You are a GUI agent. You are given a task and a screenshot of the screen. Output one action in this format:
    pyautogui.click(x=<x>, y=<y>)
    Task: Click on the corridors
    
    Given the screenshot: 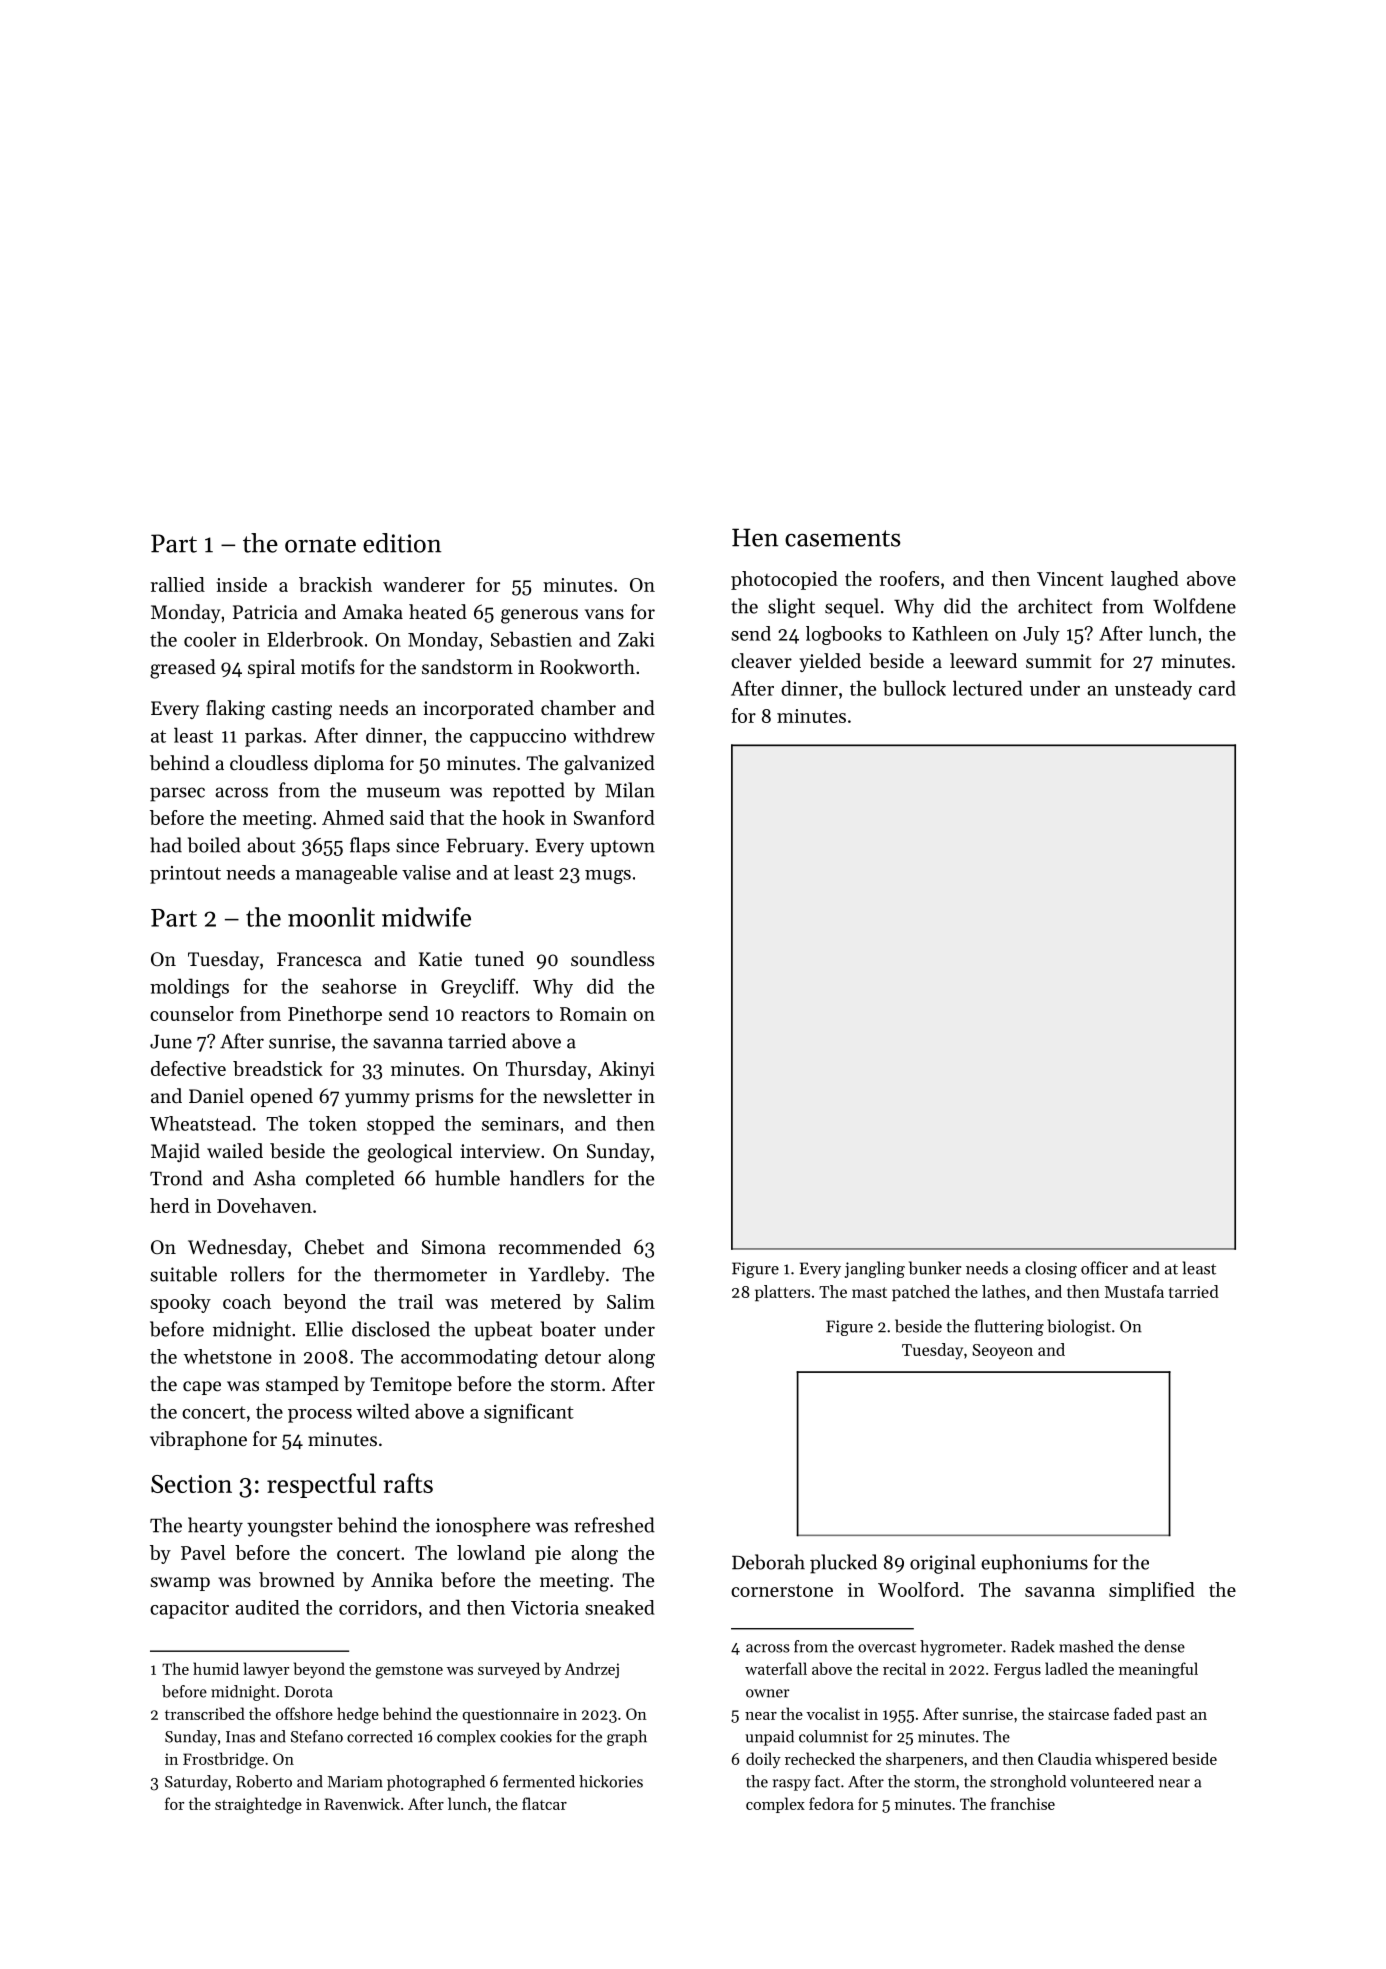 What is the action you would take?
    pyautogui.click(x=378, y=1607)
